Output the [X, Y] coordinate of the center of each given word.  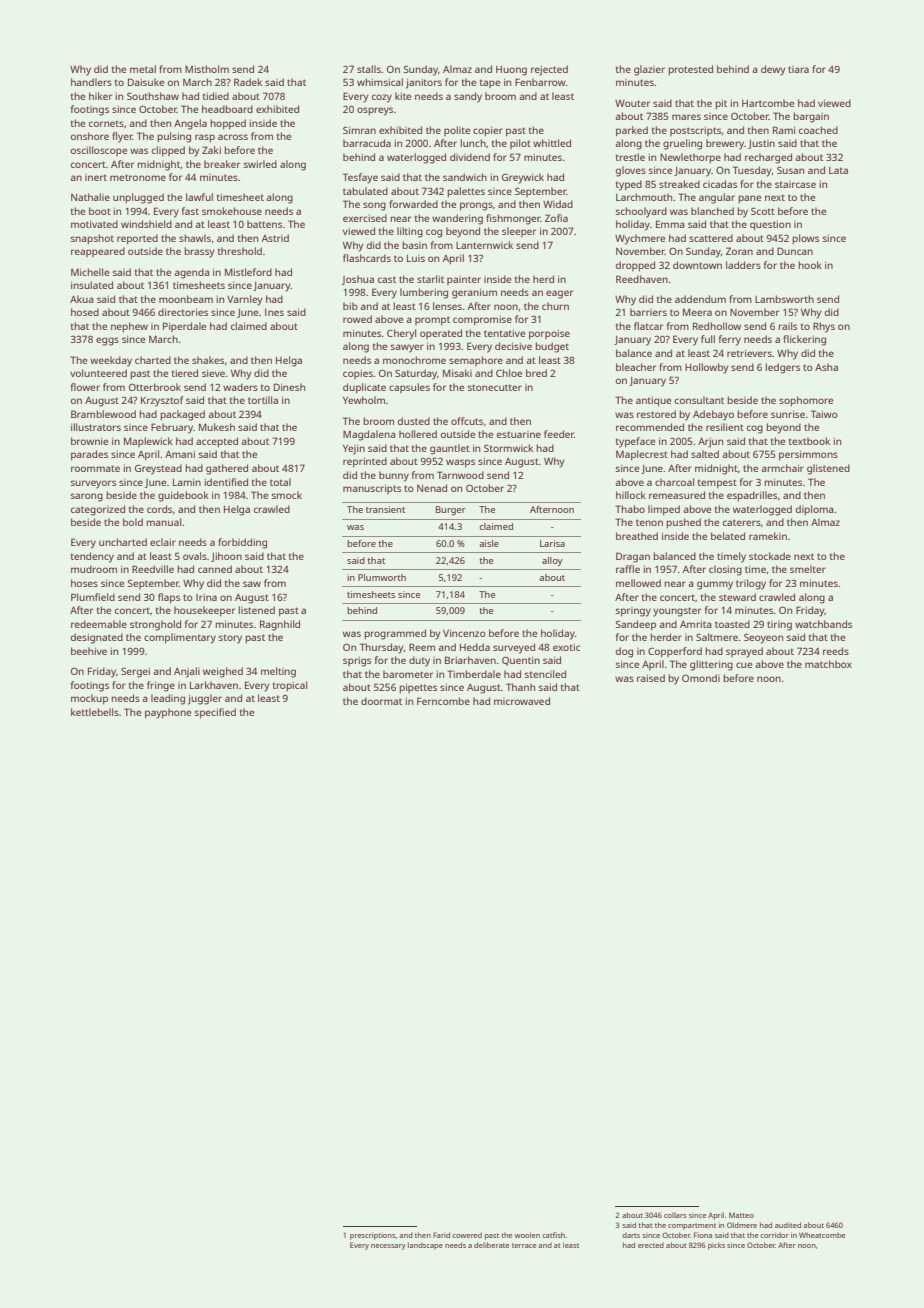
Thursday [382, 648]
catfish [553, 1235]
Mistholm [207, 69]
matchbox [828, 664]
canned [215, 569]
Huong [511, 71]
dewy [773, 70]
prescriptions [372, 1236]
